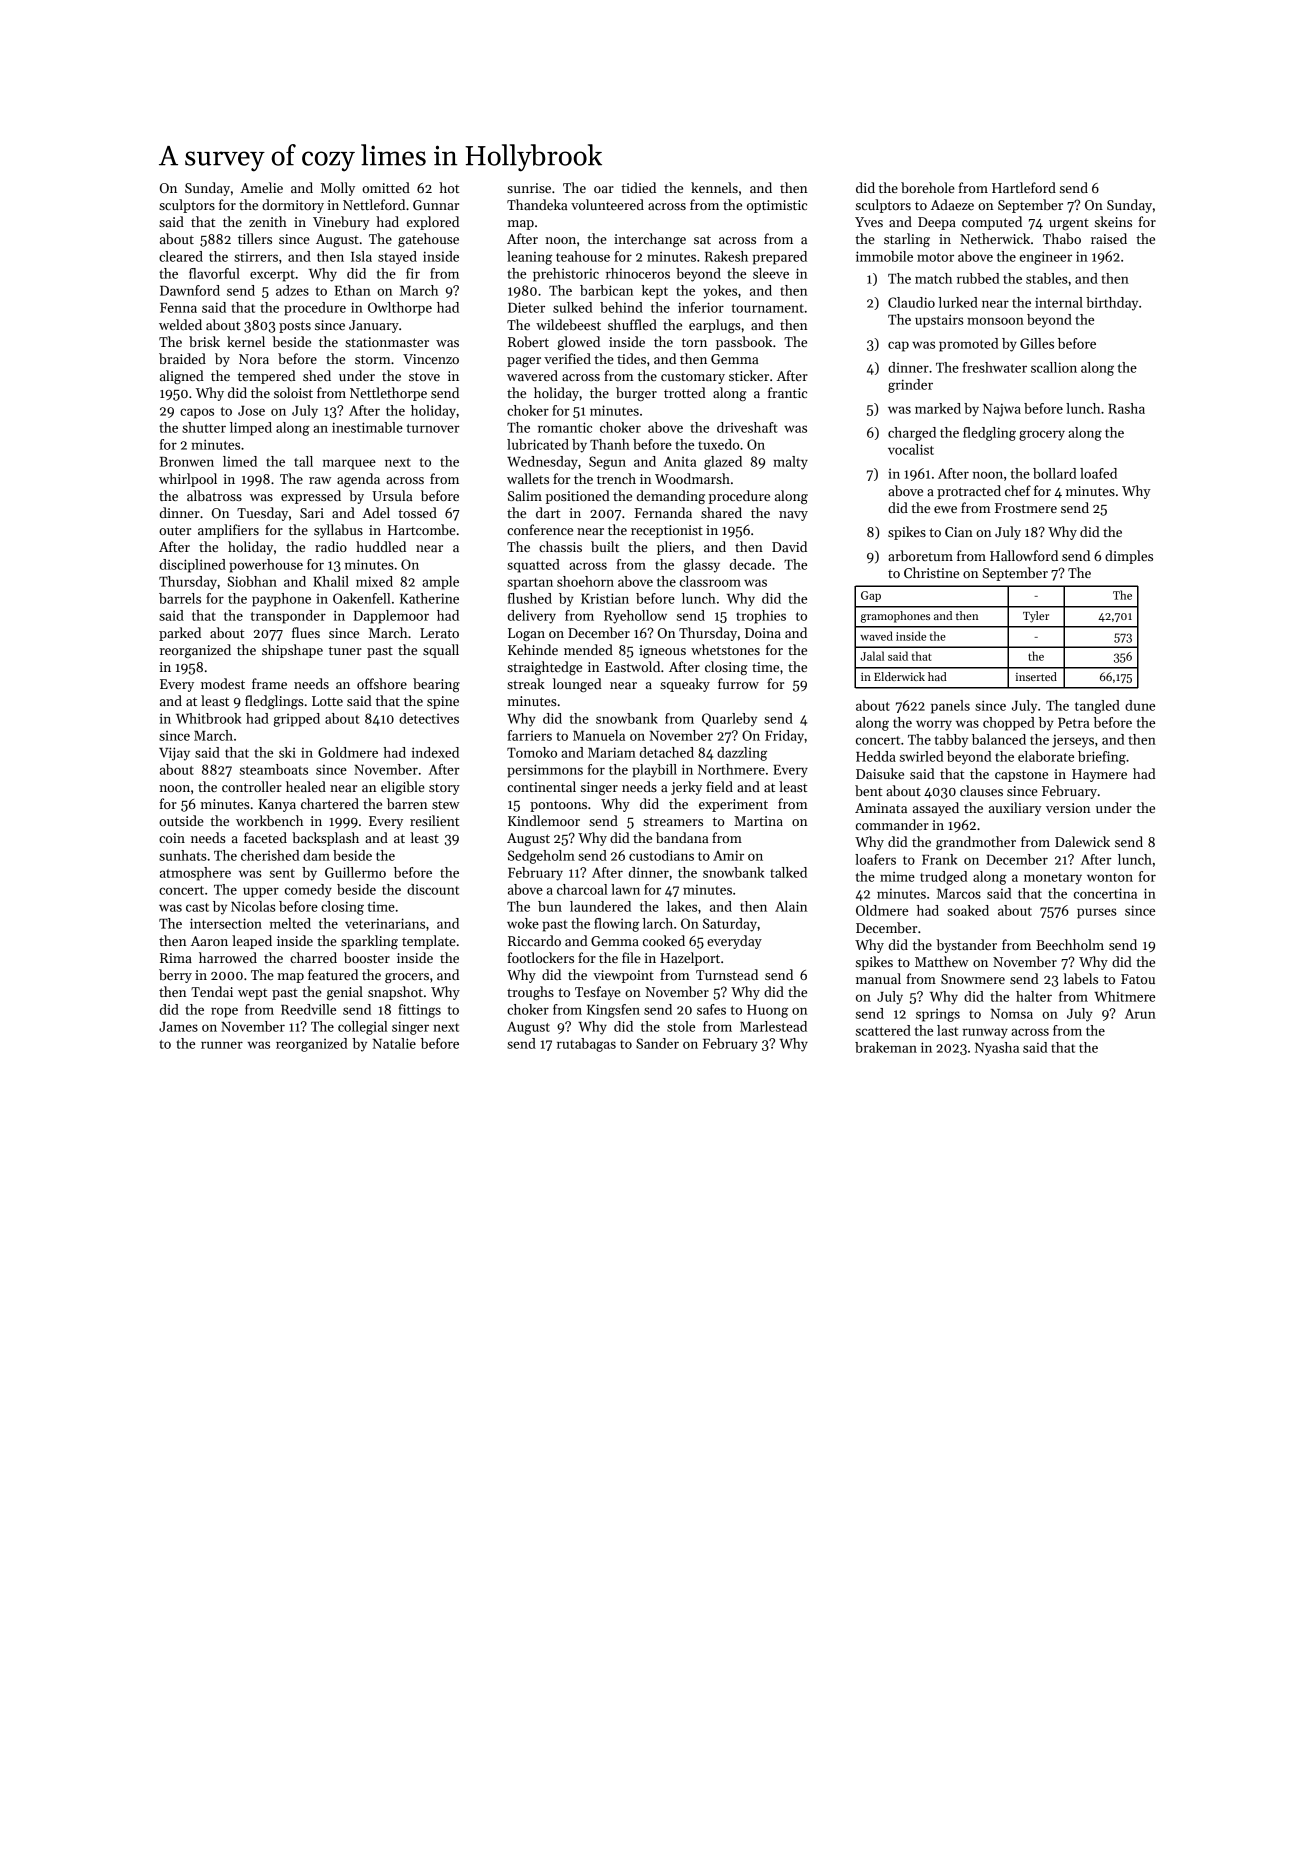  Describe the element at coordinates (545, 771) in the screenshot. I see `persimmons` at that location.
